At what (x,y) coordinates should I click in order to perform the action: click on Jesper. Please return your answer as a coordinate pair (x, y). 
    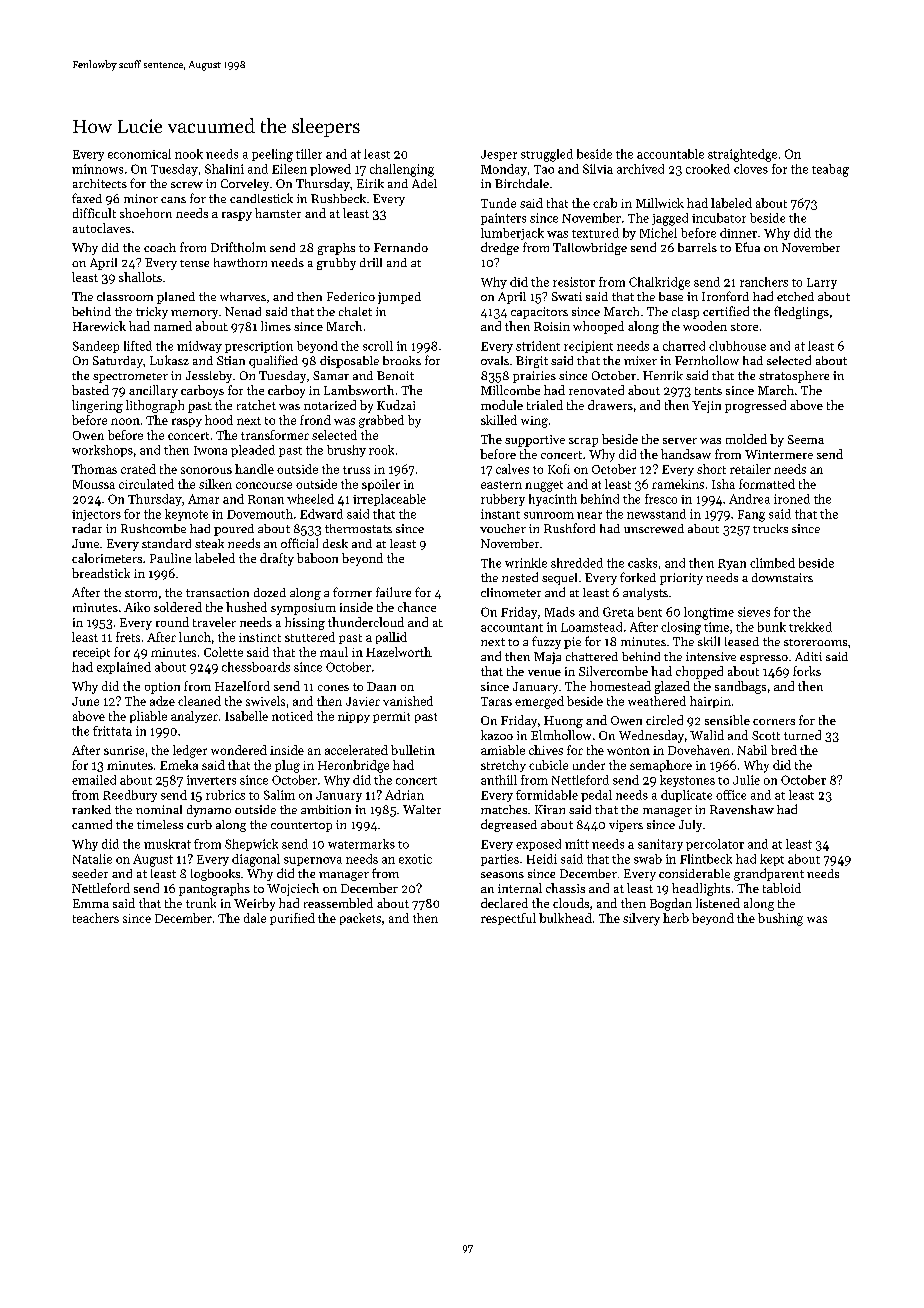
    Looking at the image, I should click on (499, 155).
